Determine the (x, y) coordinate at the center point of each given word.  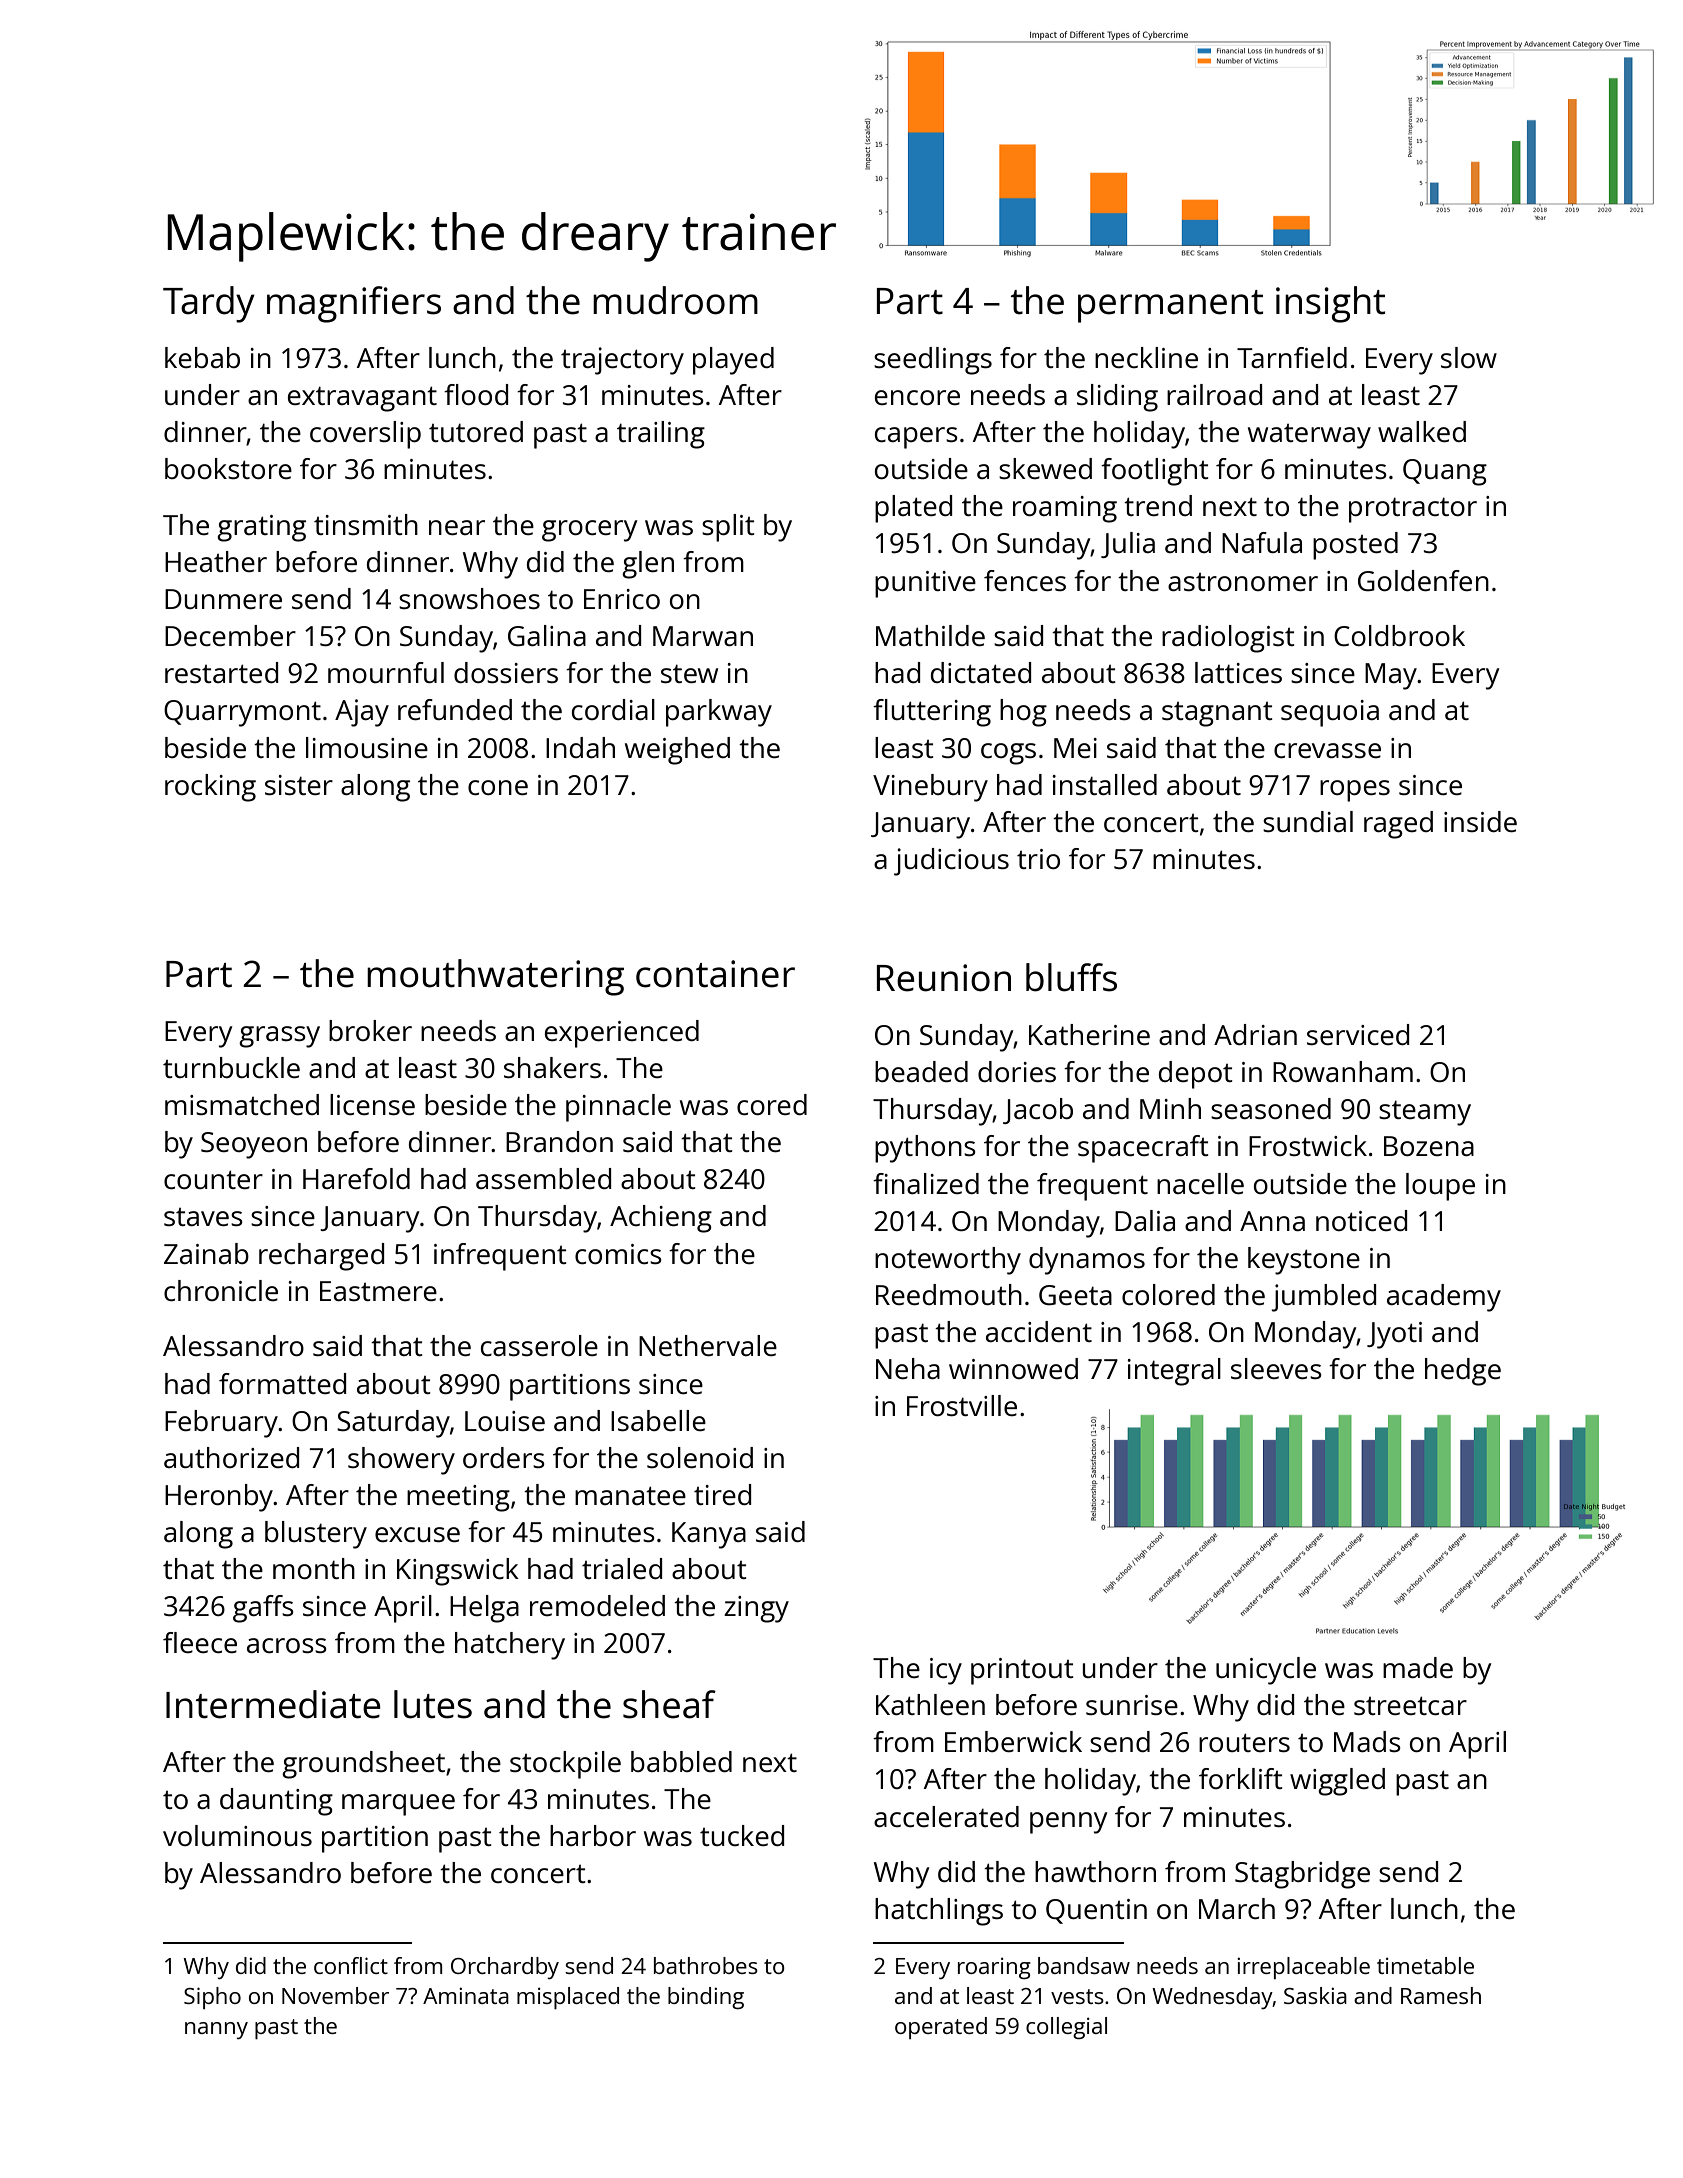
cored (772, 1104)
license (372, 1104)
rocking (210, 788)
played (733, 361)
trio (1038, 859)
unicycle (1266, 1671)
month (314, 1568)
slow (1469, 357)
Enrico (622, 599)
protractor (1413, 510)
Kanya (709, 1535)
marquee (398, 1805)
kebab (202, 357)
